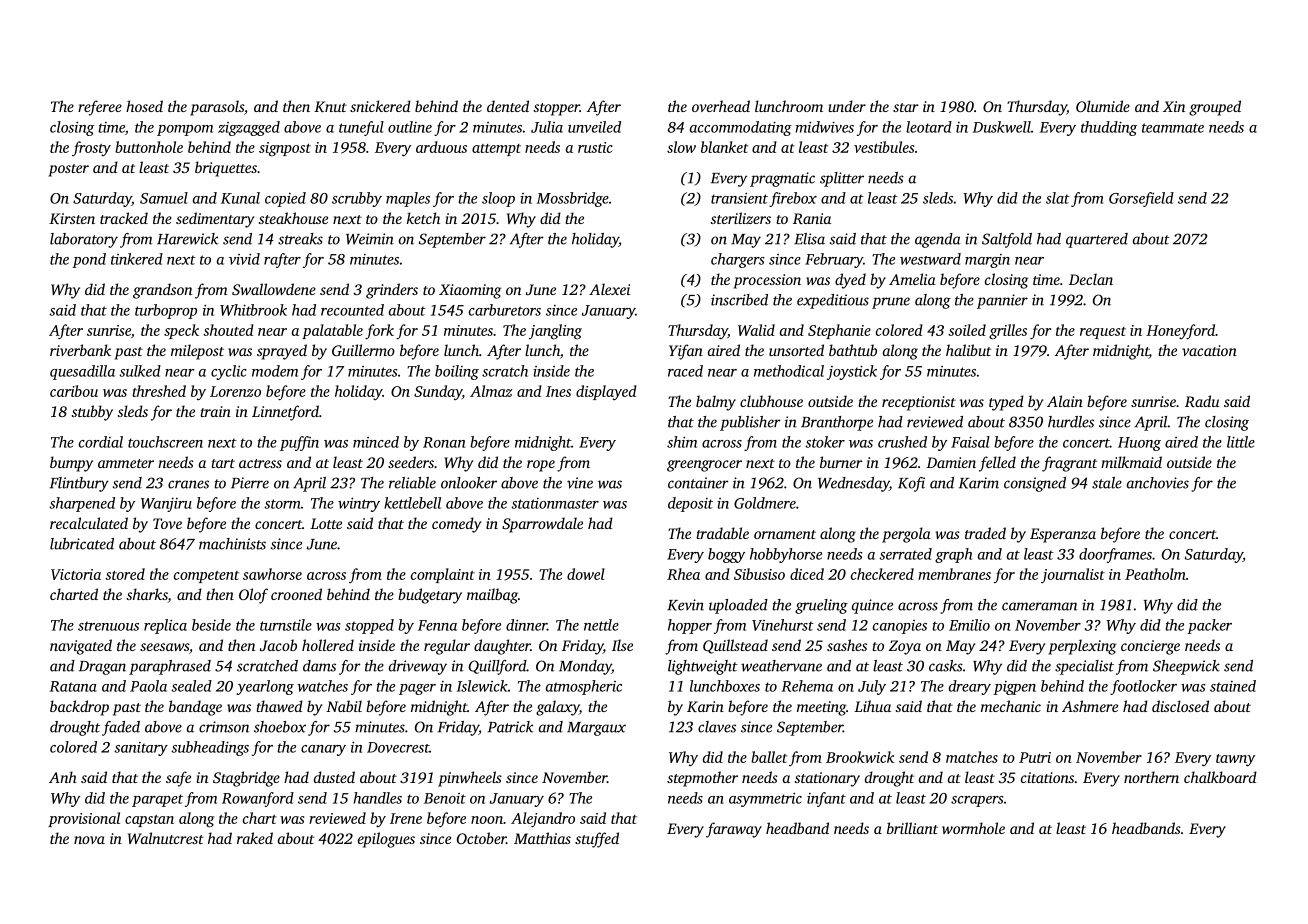 The image size is (1308, 924). Describe the element at coordinates (215, 220) in the screenshot. I see `sedimentary` at that location.
